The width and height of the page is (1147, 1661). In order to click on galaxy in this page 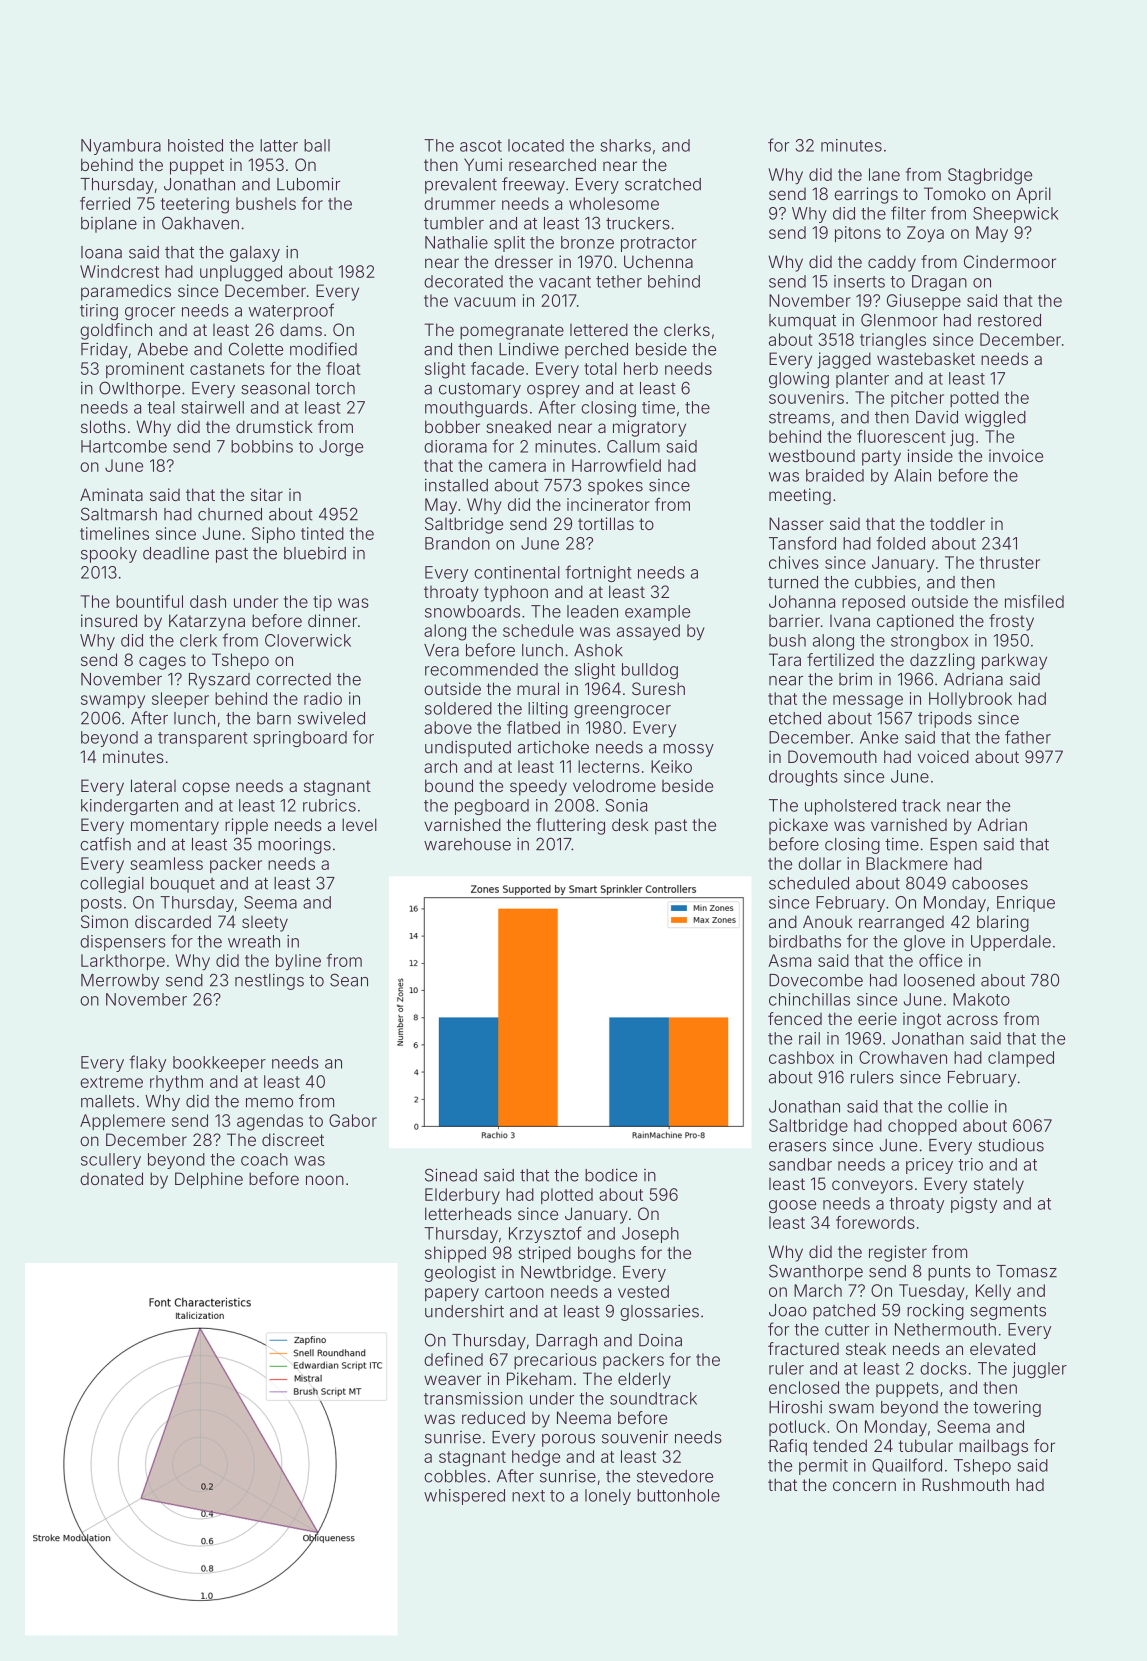, I will do `click(255, 254)`.
